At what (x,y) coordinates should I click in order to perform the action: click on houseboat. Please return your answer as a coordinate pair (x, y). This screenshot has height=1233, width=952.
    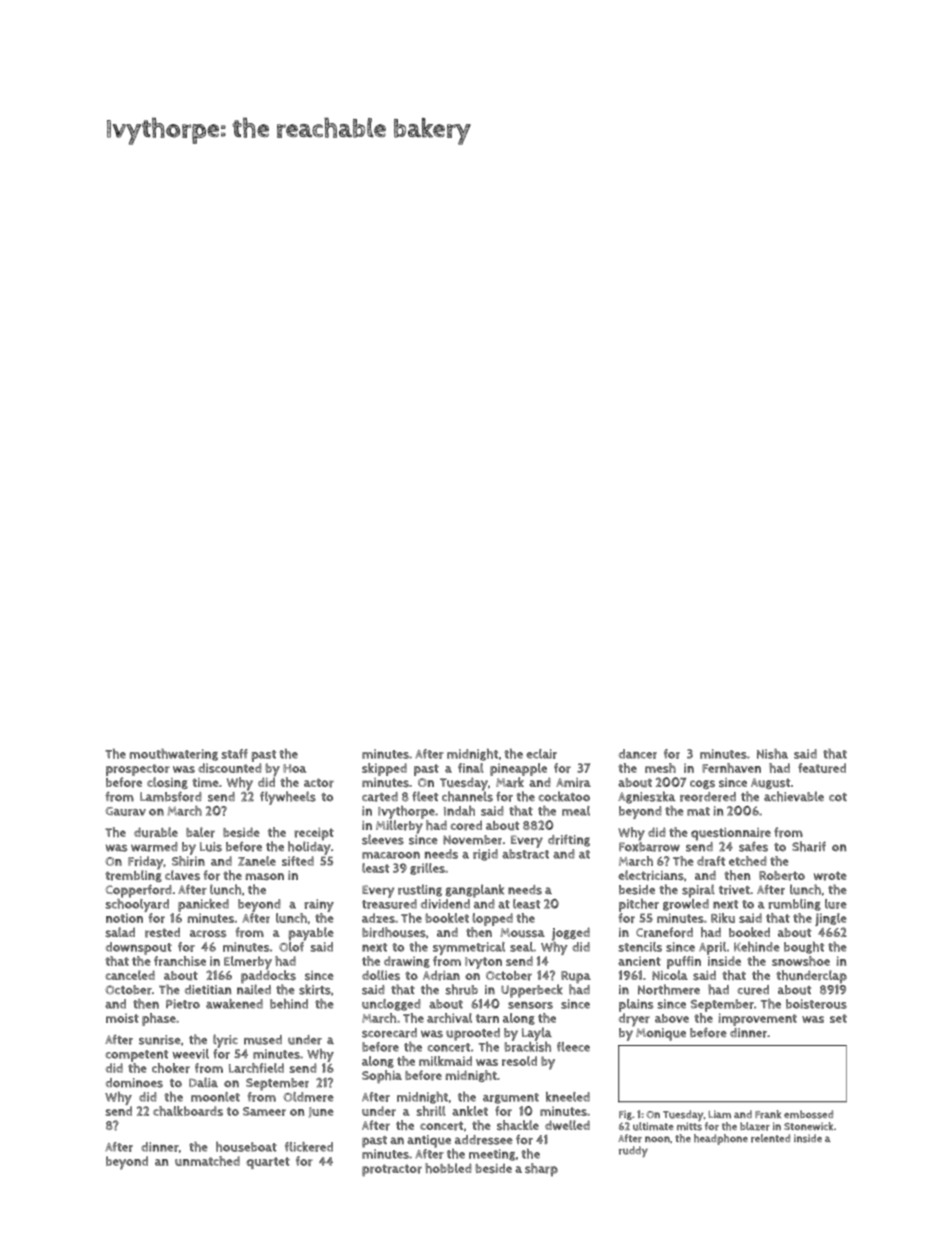
    Looking at the image, I should click on (246, 1146).
